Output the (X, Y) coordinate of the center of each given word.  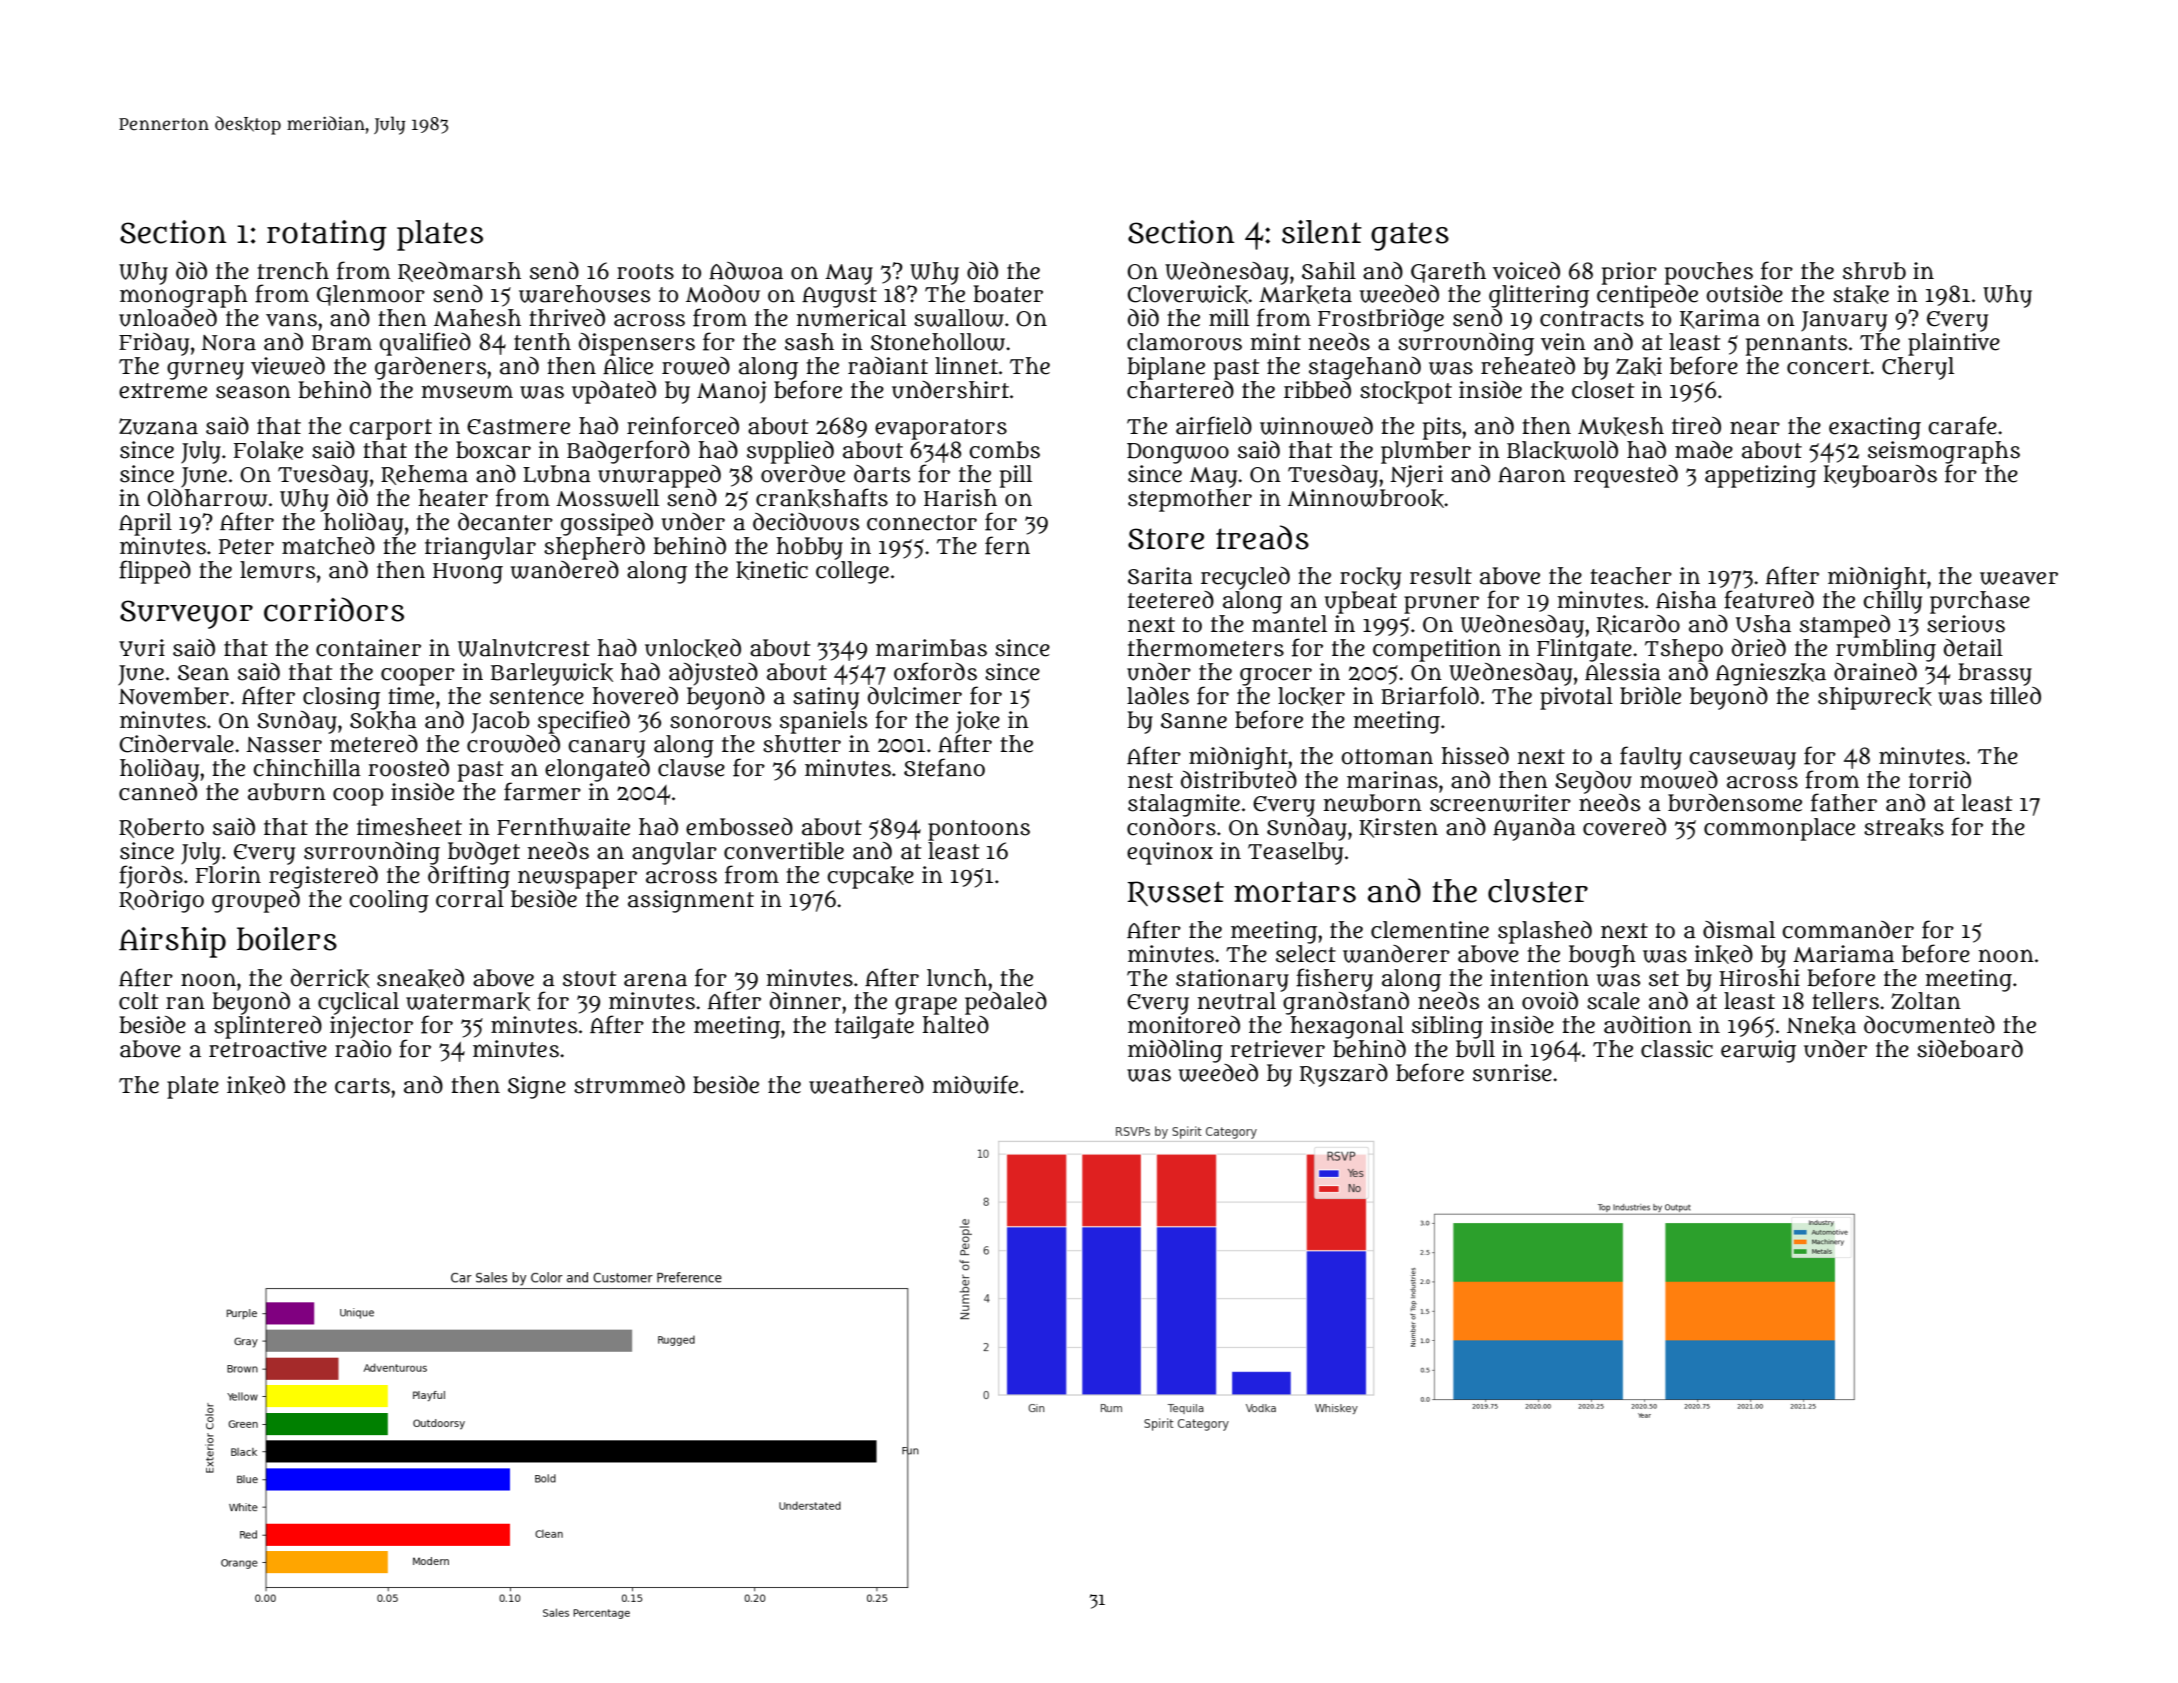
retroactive (268, 1049)
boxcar (493, 450)
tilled (2015, 696)
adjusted (713, 674)
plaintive (1954, 344)
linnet (966, 366)
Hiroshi (1759, 978)
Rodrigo (161, 901)
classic (1677, 1049)
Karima (1720, 319)
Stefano (944, 767)
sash (809, 342)
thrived (567, 318)
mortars (1295, 892)
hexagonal (1347, 1027)
